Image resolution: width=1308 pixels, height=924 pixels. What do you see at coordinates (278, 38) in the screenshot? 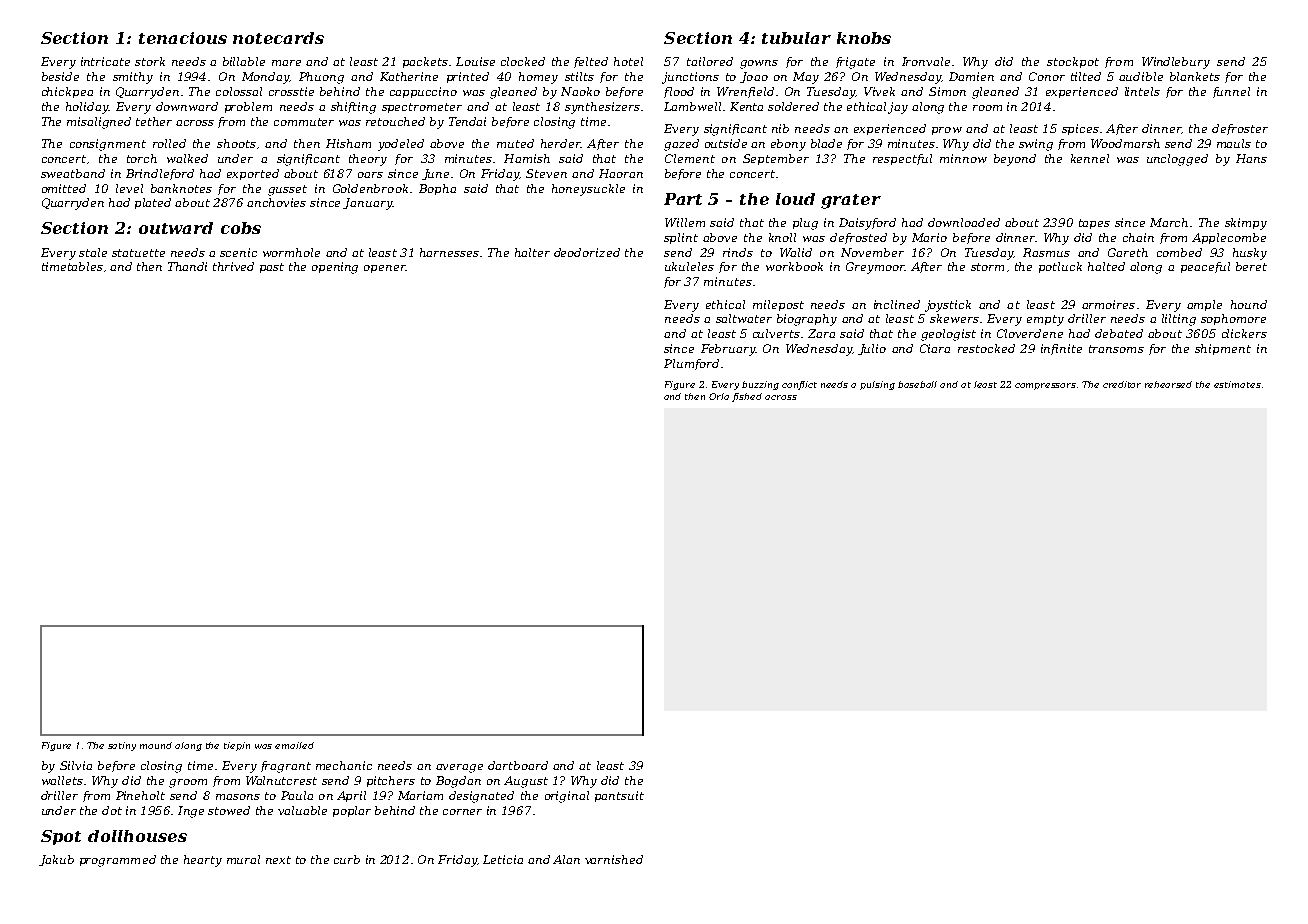
I see `notecards` at bounding box center [278, 38].
